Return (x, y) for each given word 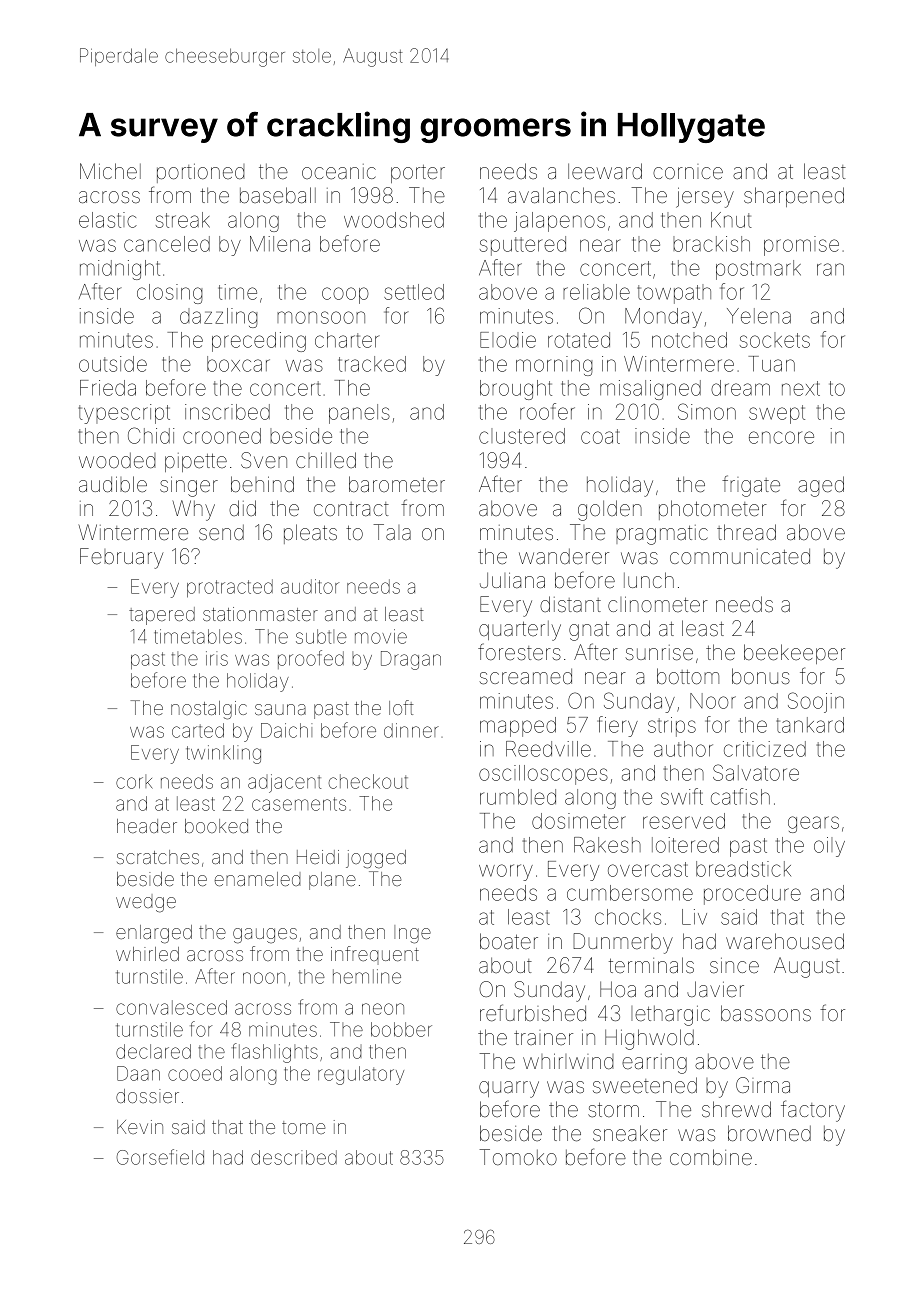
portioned (200, 173)
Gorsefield (160, 1157)
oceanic (339, 171)
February (121, 558)
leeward (605, 171)
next (801, 388)
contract (351, 509)
